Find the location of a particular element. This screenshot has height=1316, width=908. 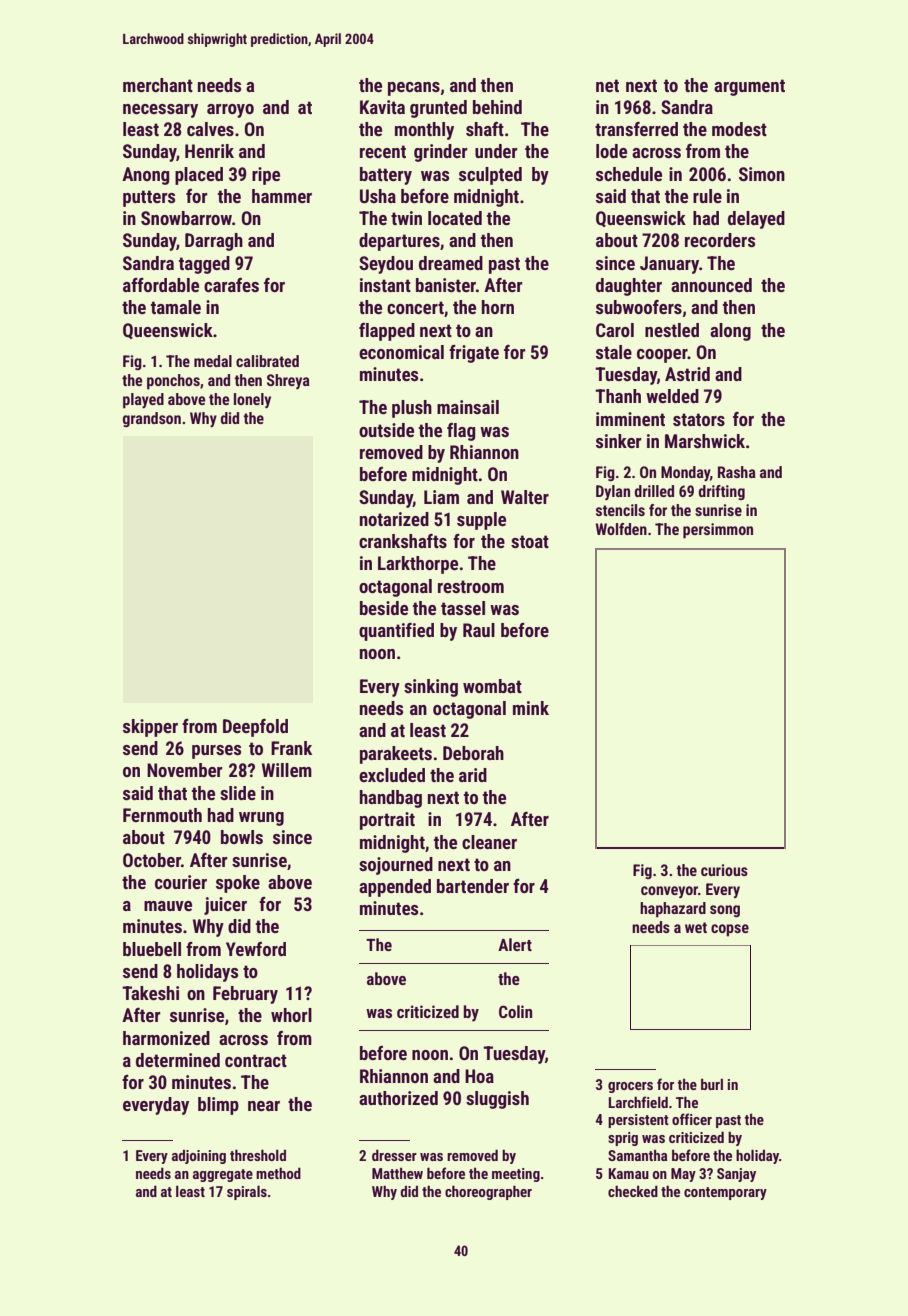

contemporary is located at coordinates (725, 1193).
